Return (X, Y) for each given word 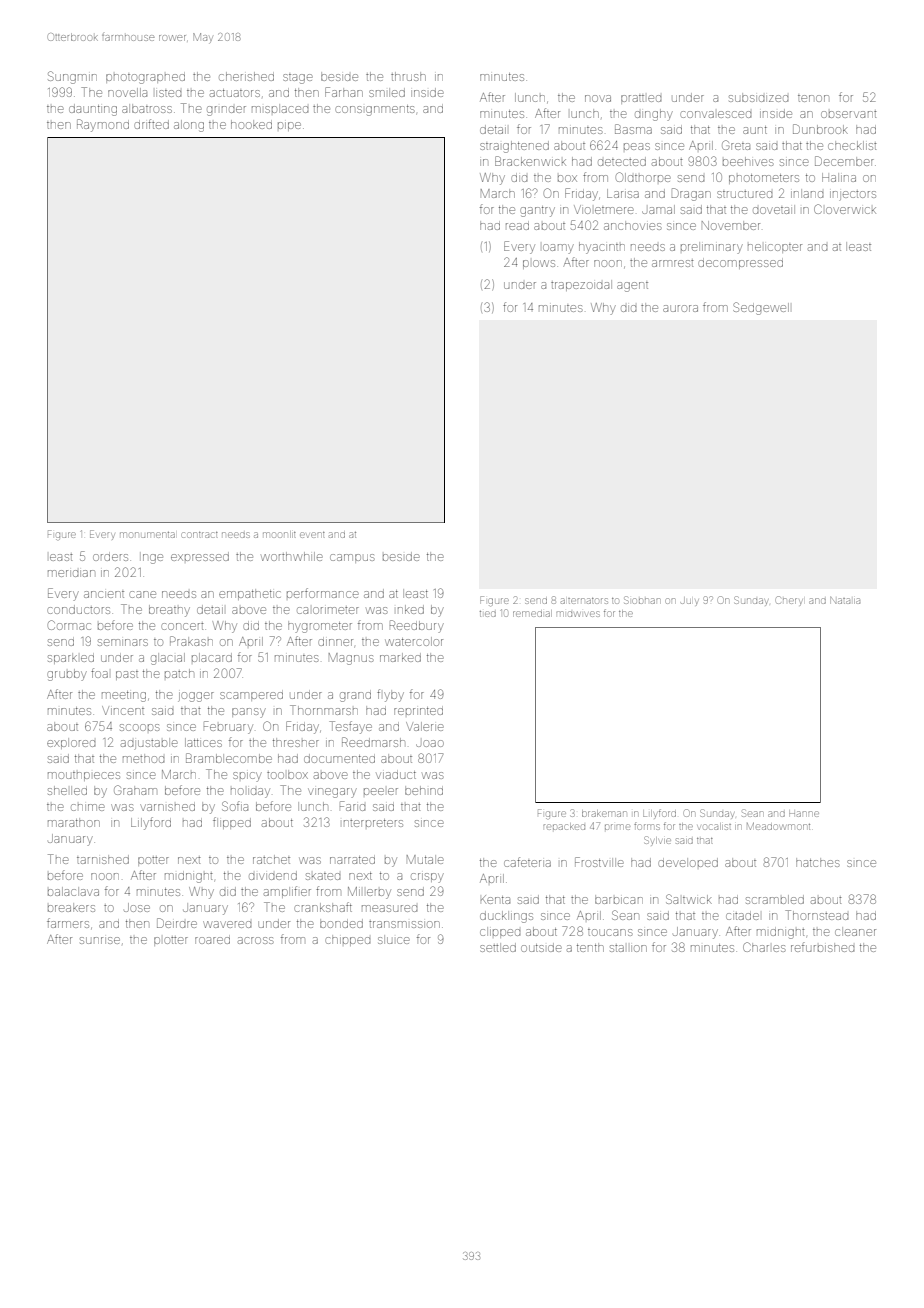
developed (688, 862)
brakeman (604, 813)
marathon (74, 822)
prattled (641, 99)
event (312, 535)
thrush (408, 76)
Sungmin (72, 77)
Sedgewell (761, 308)
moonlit (279, 534)
